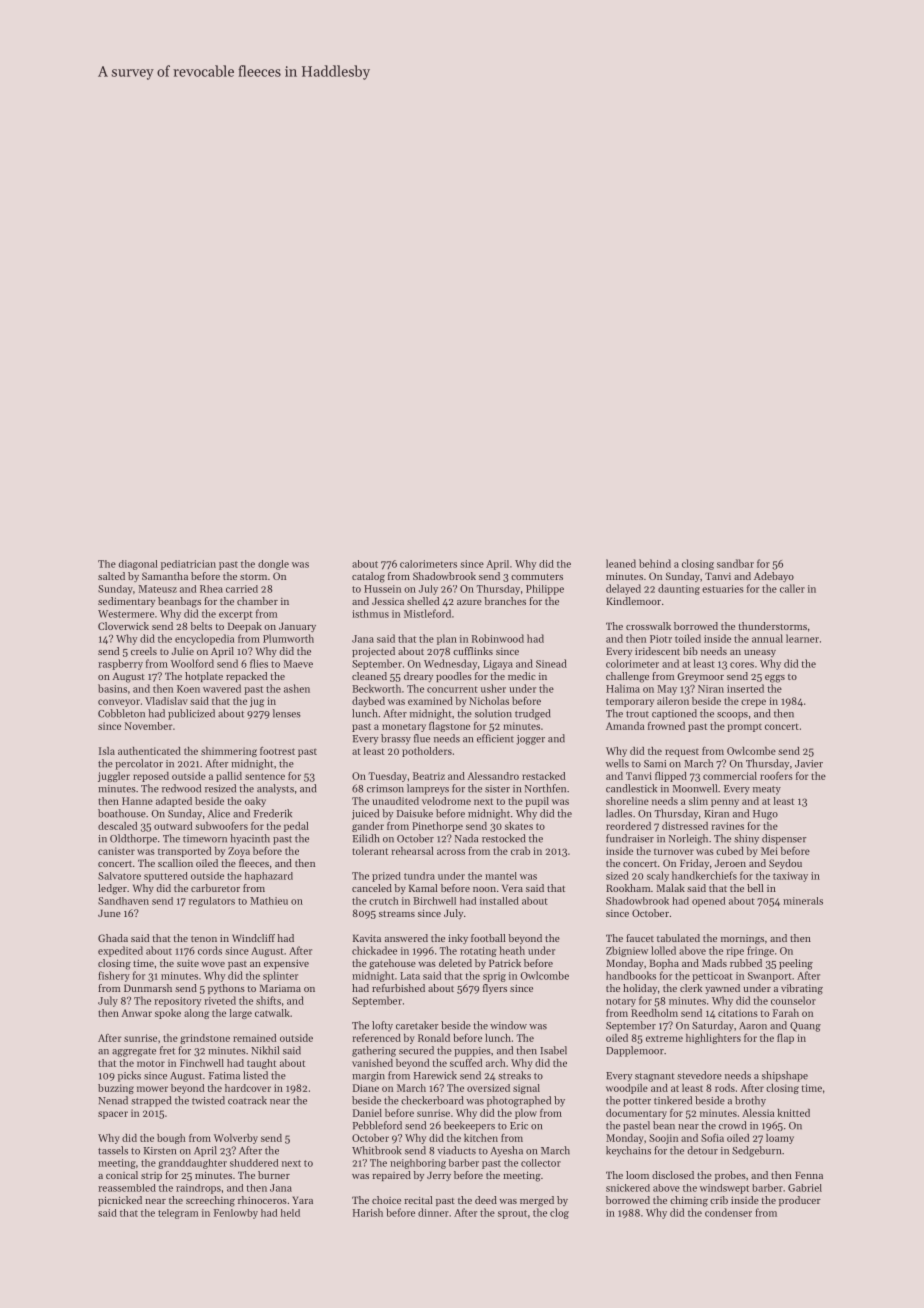  What do you see at coordinates (786, 1013) in the screenshot?
I see `Farah` at bounding box center [786, 1013].
